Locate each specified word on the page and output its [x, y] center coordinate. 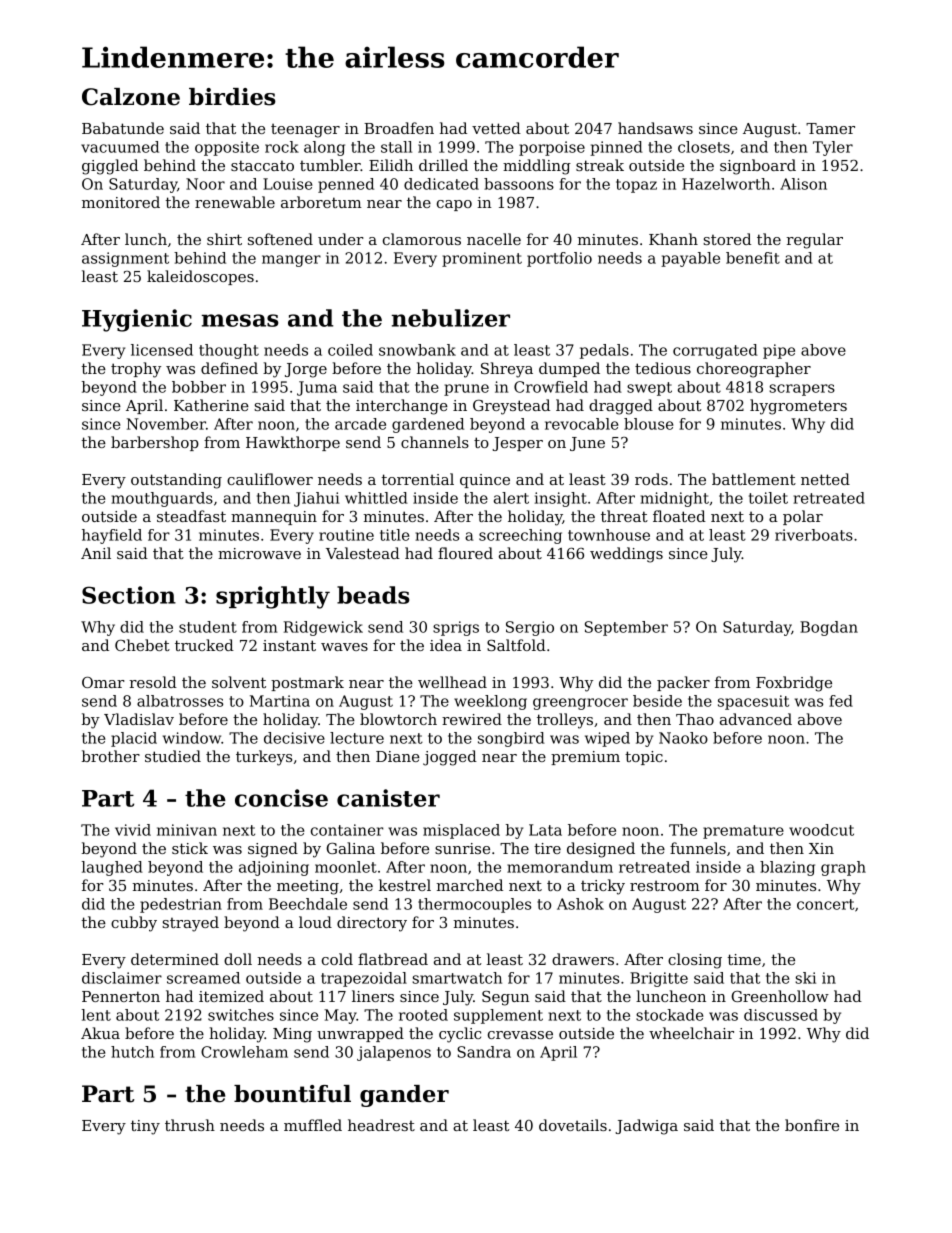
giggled [110, 167]
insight [561, 499]
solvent [239, 682]
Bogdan [829, 628]
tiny [145, 1127]
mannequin [274, 518]
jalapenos [394, 1053]
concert [825, 904]
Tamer [830, 128]
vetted [496, 128]
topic [644, 758]
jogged [450, 758]
